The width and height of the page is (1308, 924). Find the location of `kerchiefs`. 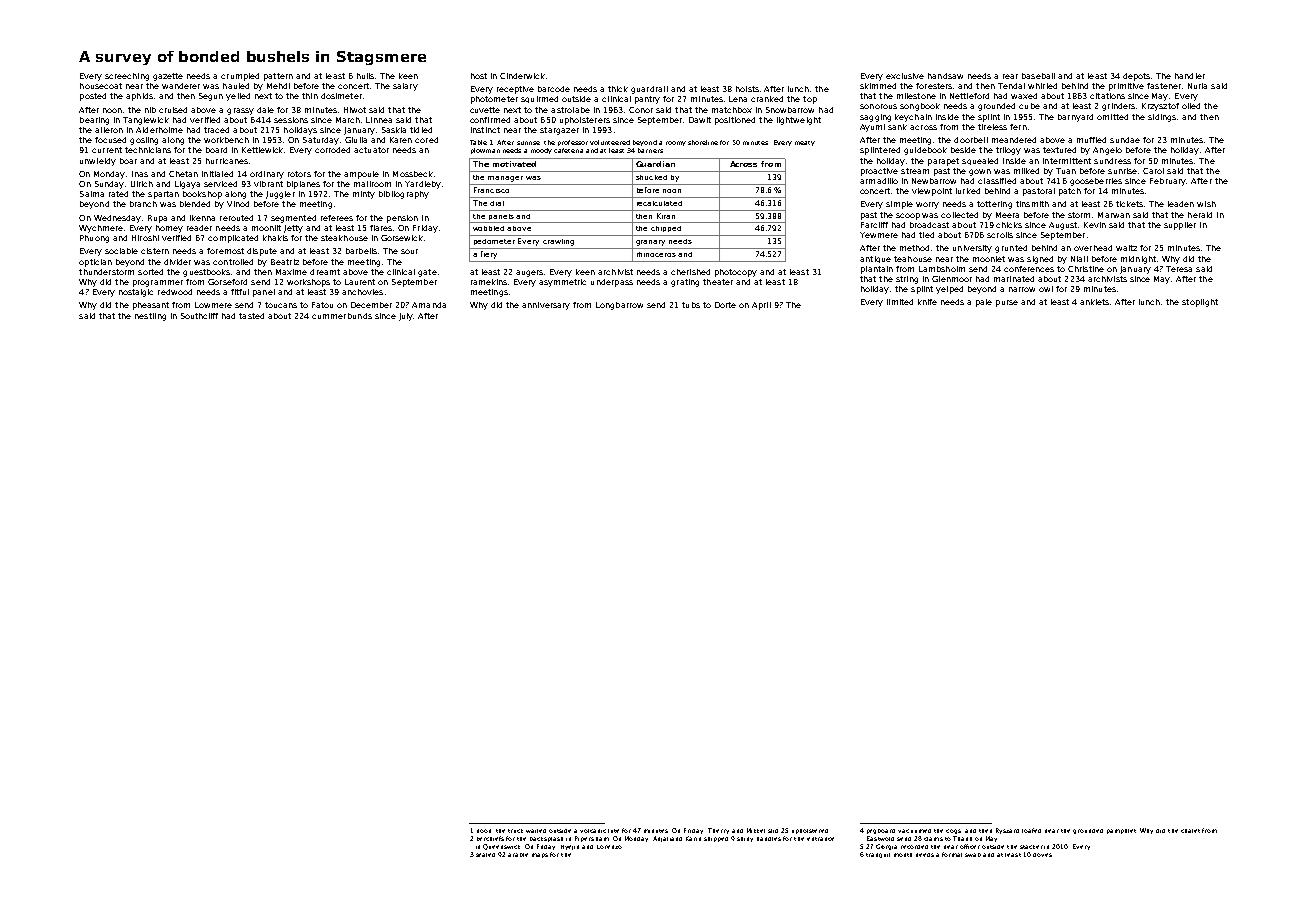

kerchiefs is located at coordinates (490, 838).
